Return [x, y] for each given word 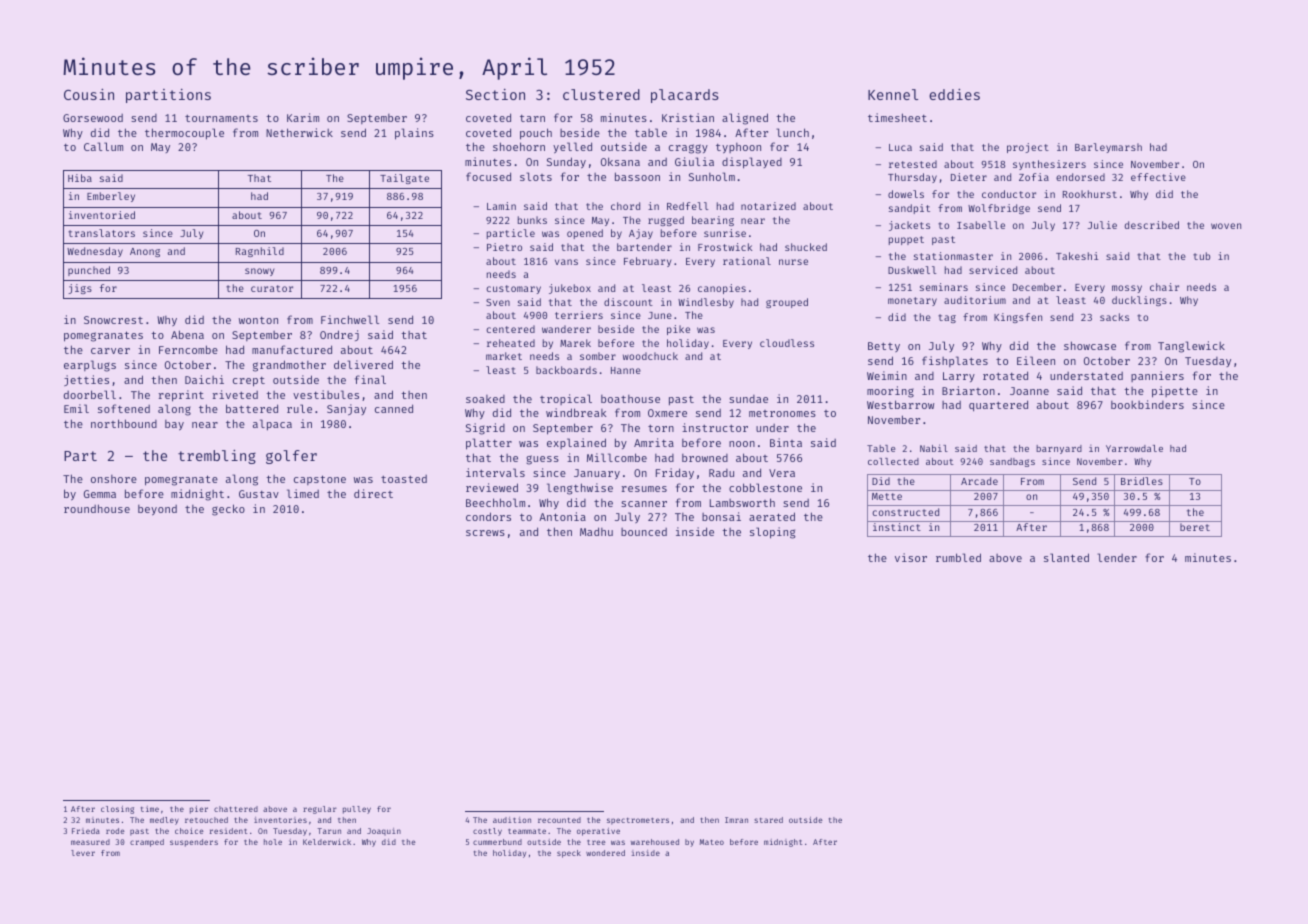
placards [685, 96]
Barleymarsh [1108, 148]
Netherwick [299, 132]
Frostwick [725, 247]
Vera [782, 473]
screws [485, 533]
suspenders [194, 843]
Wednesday [95, 252]
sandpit [909, 209]
